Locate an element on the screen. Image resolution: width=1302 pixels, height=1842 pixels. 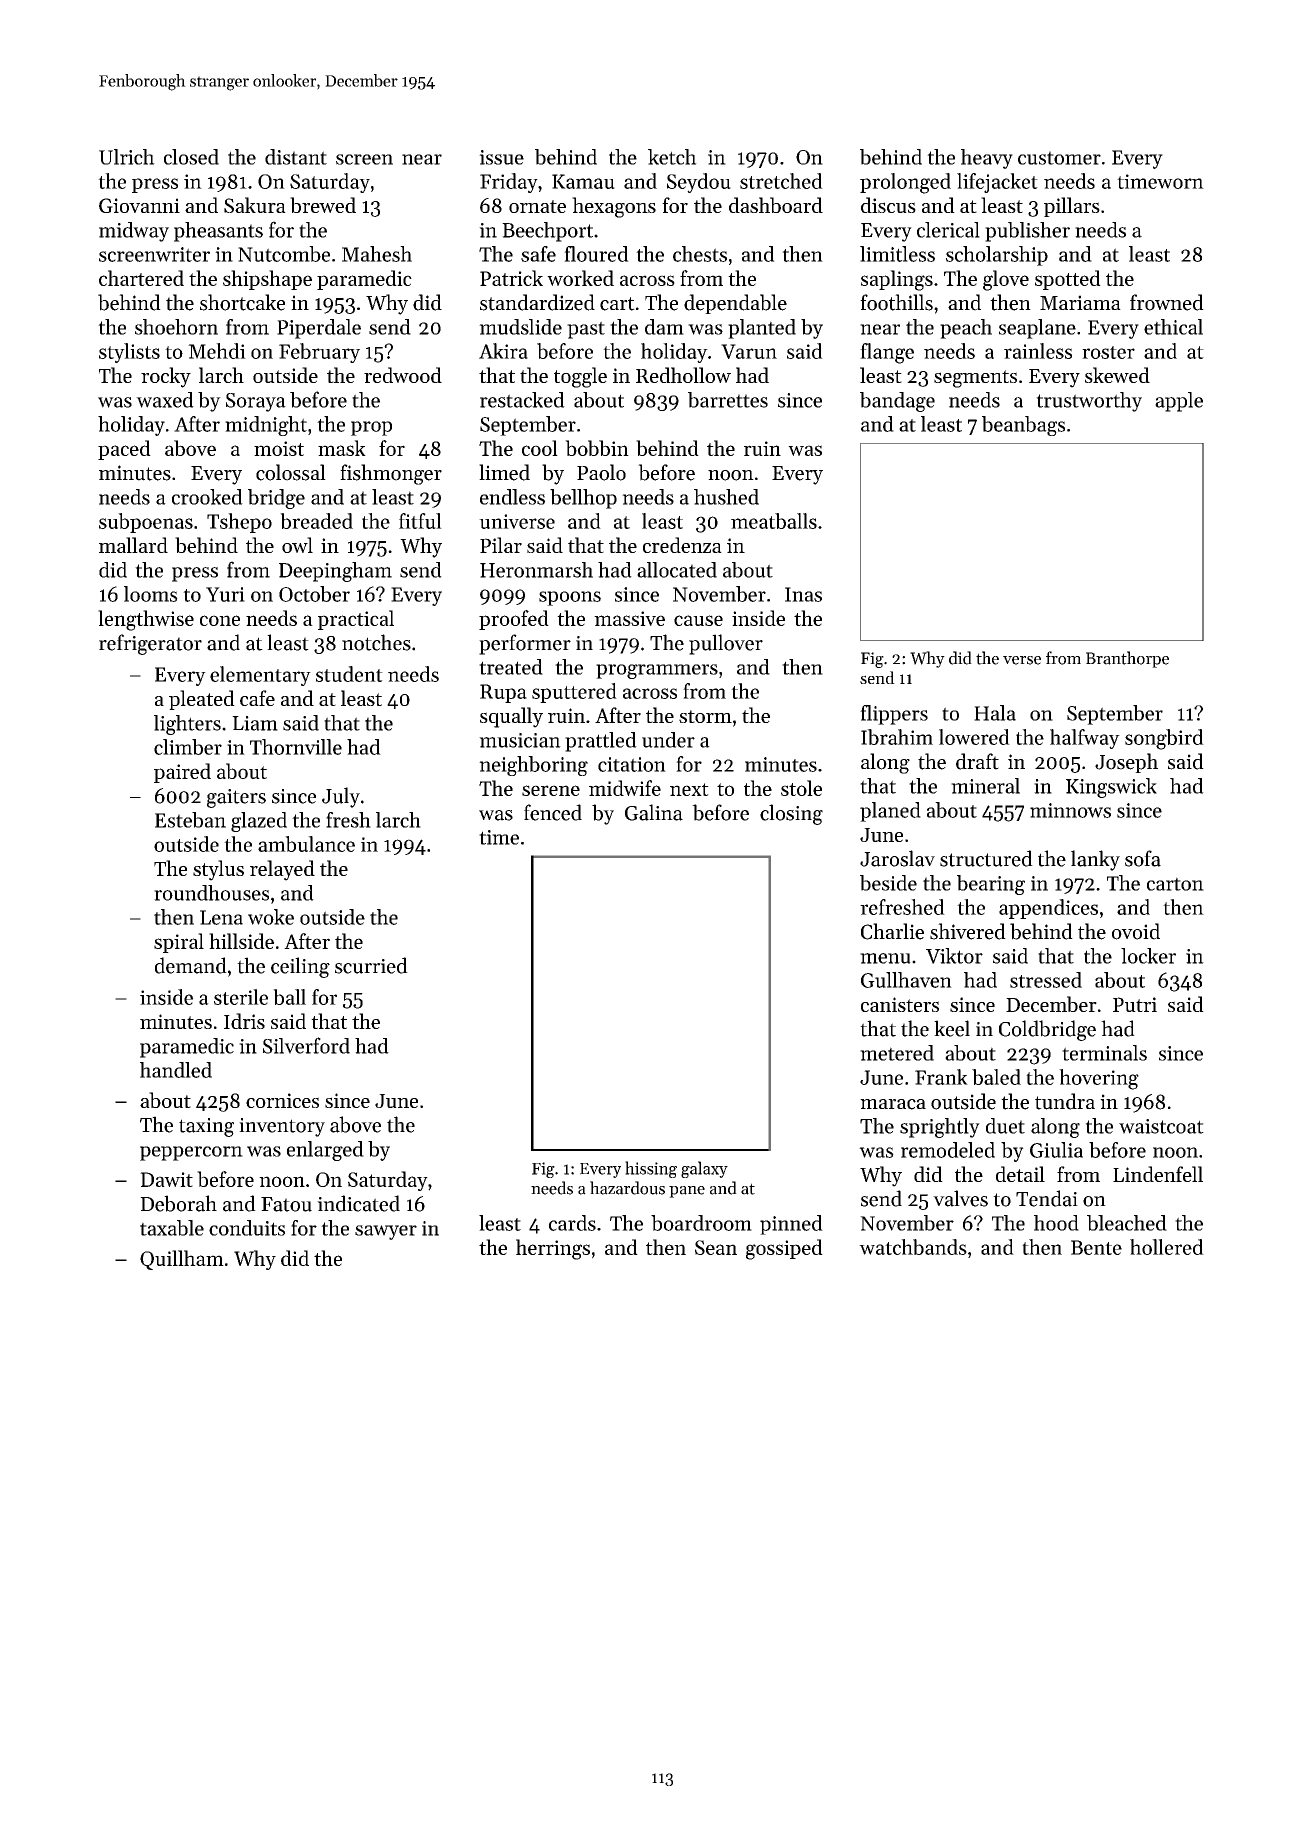
Esteban is located at coordinates (190, 820).
